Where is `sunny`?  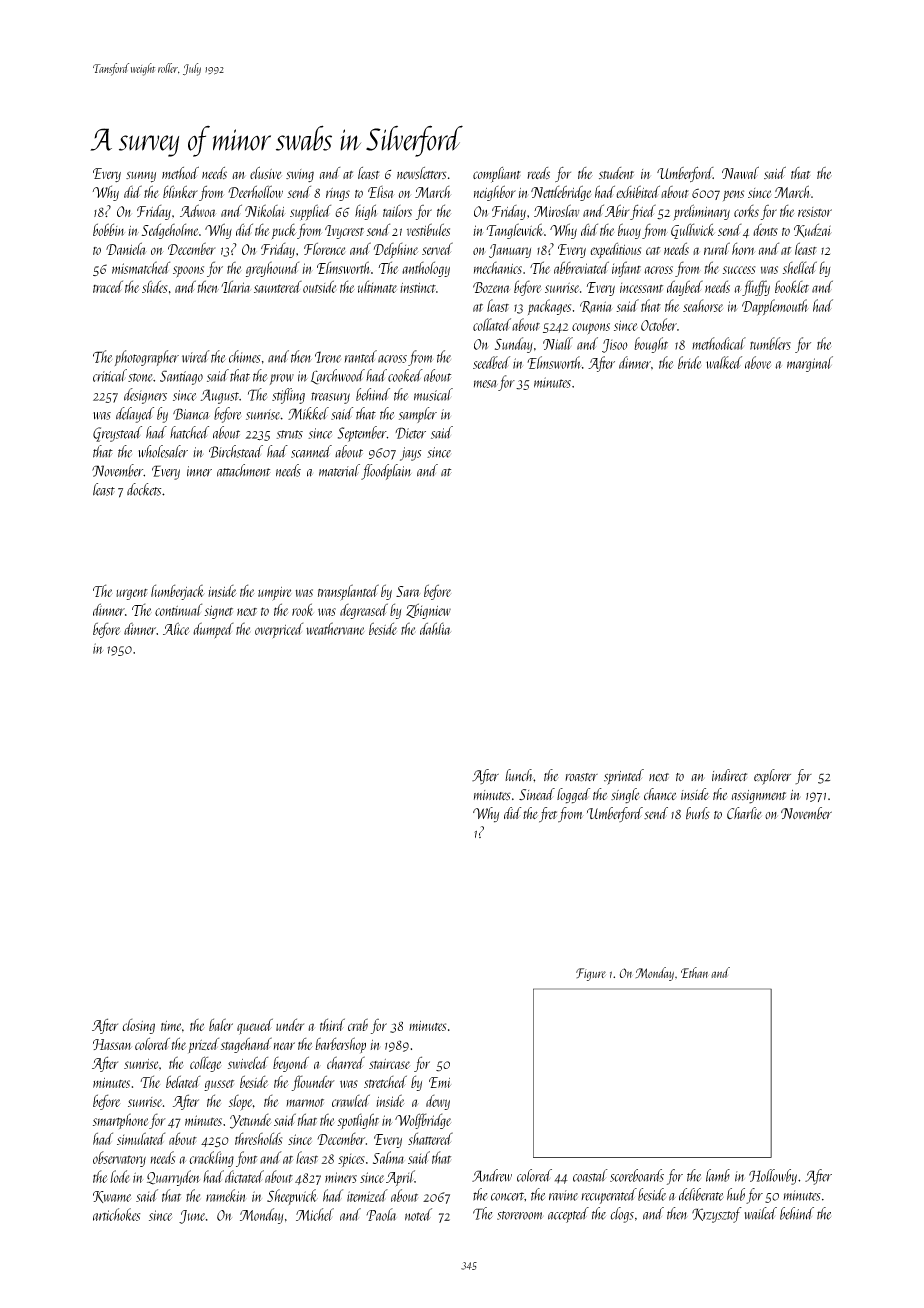 sunny is located at coordinates (141, 177).
